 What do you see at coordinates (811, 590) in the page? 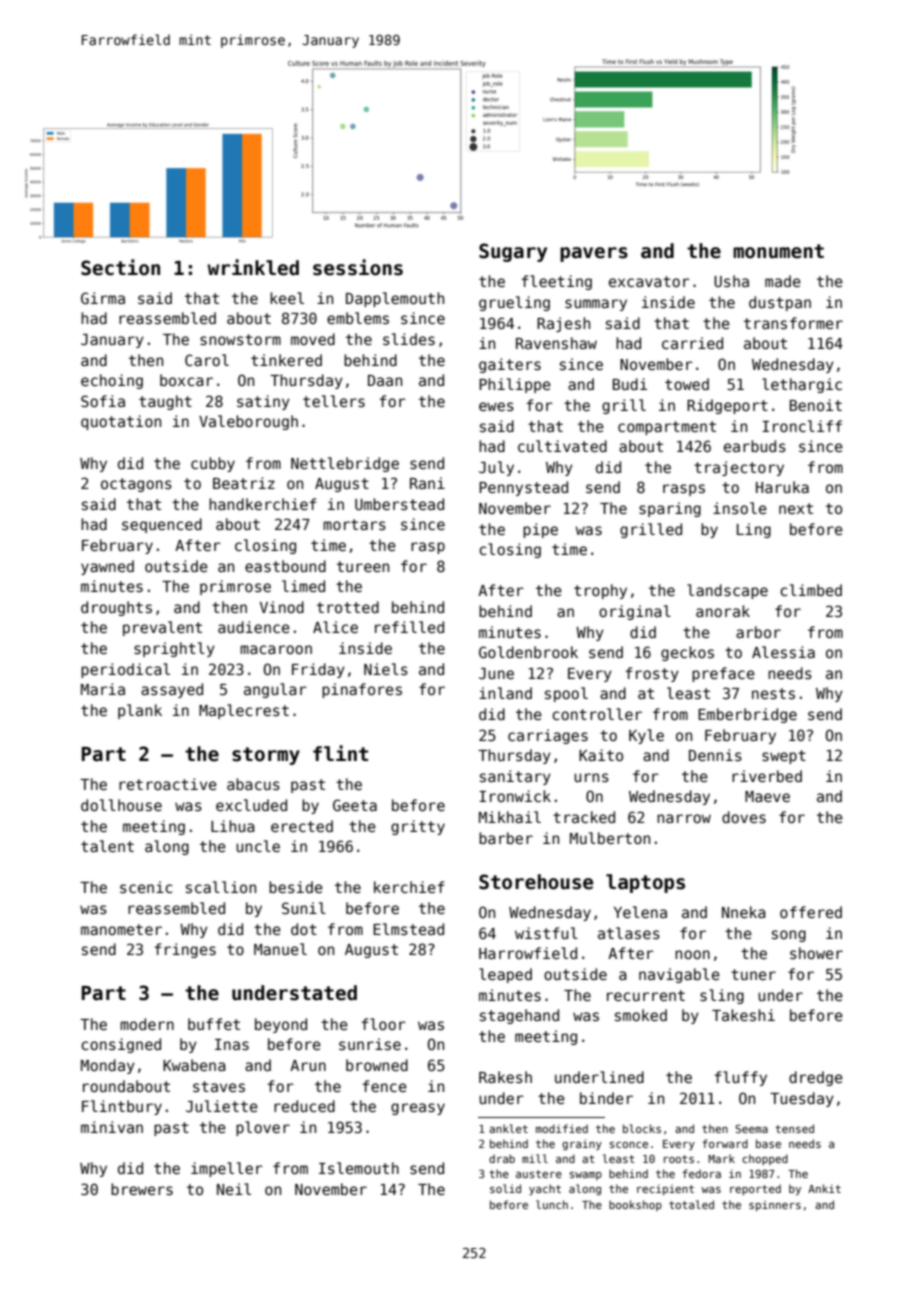
I see `climbed` at bounding box center [811, 590].
